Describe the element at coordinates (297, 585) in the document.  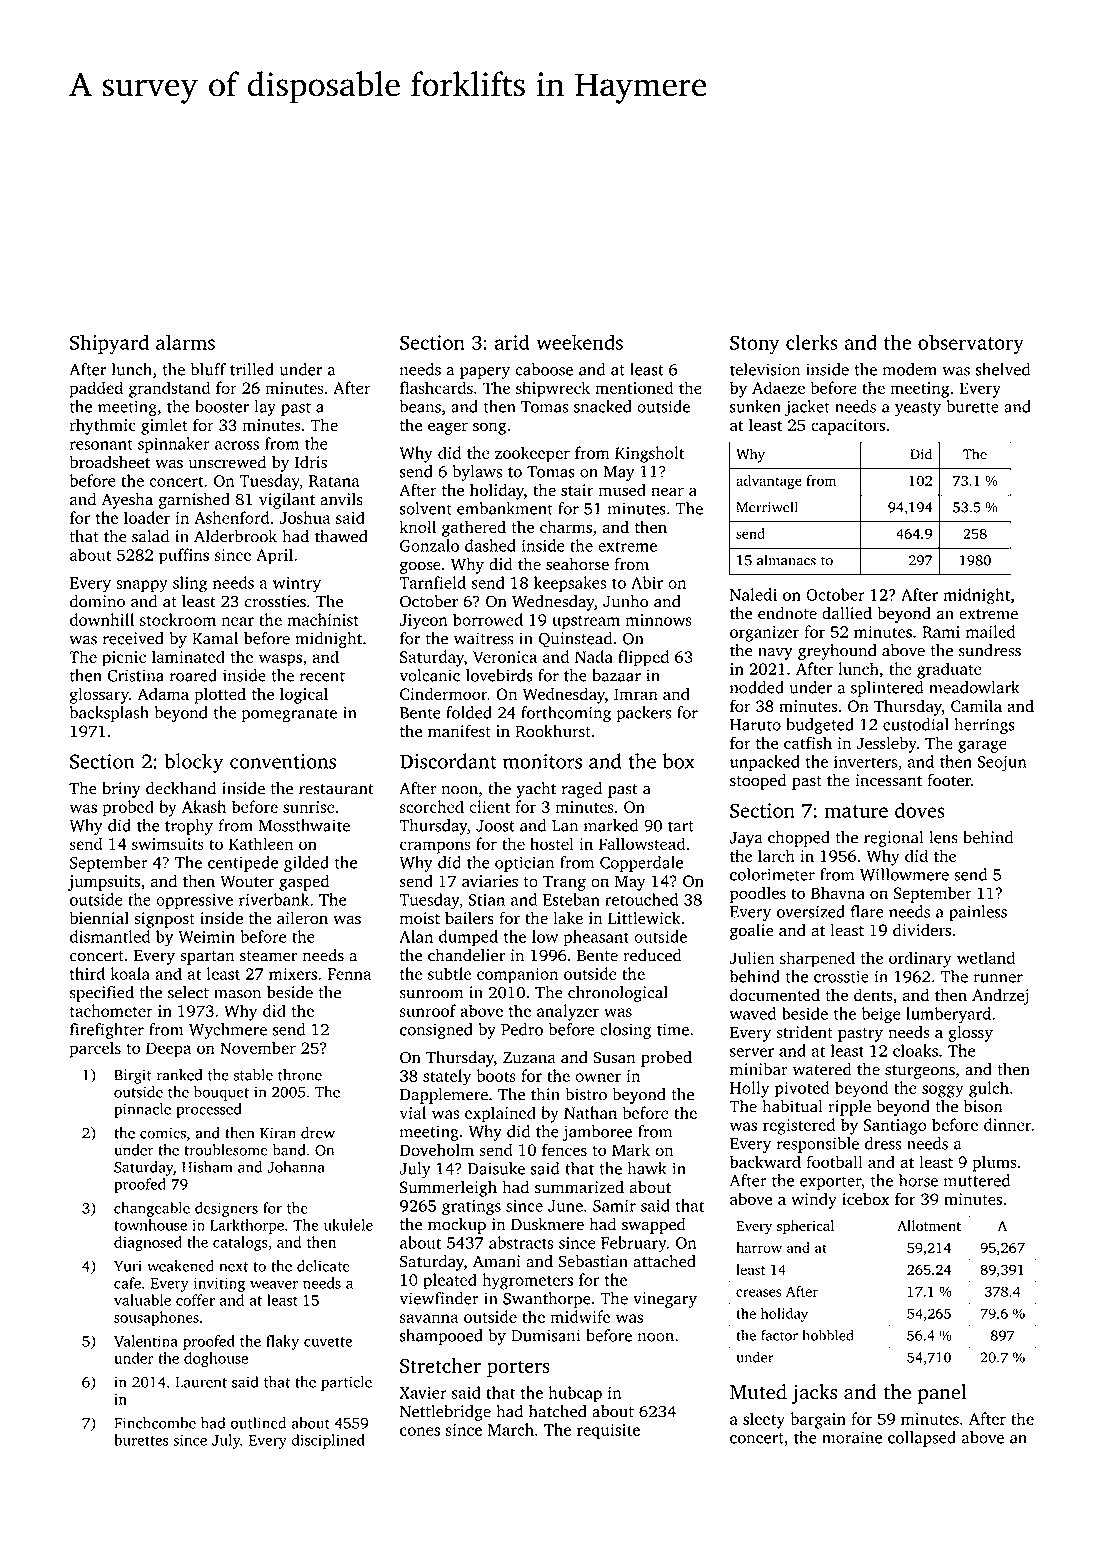
I see `wintry` at that location.
